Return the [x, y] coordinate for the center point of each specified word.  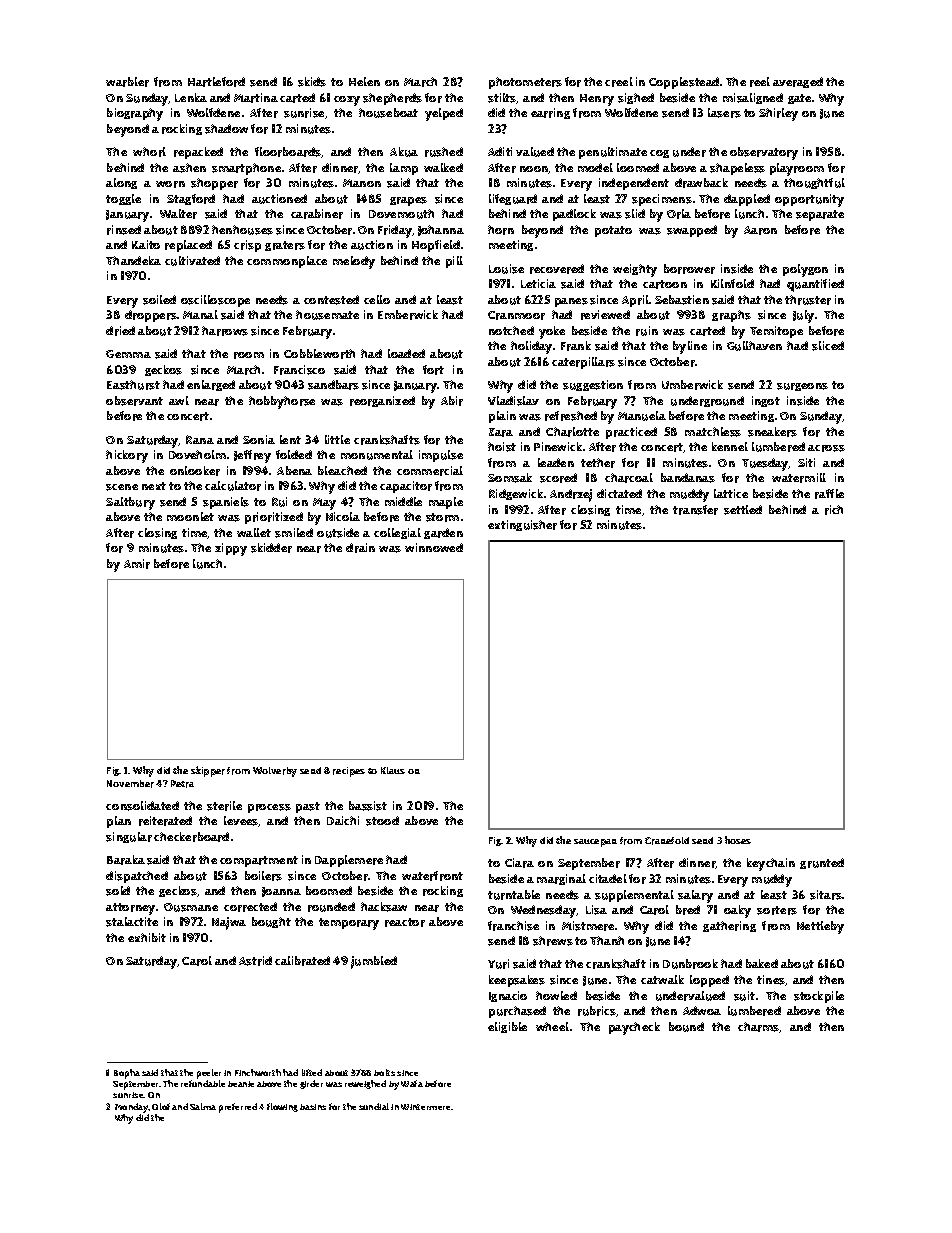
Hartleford [216, 82]
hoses [738, 840]
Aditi [500, 151]
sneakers [772, 432]
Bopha [127, 1074]
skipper [208, 771]
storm [442, 517]
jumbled [374, 962]
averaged [798, 82]
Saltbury [130, 503]
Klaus [393, 770]
